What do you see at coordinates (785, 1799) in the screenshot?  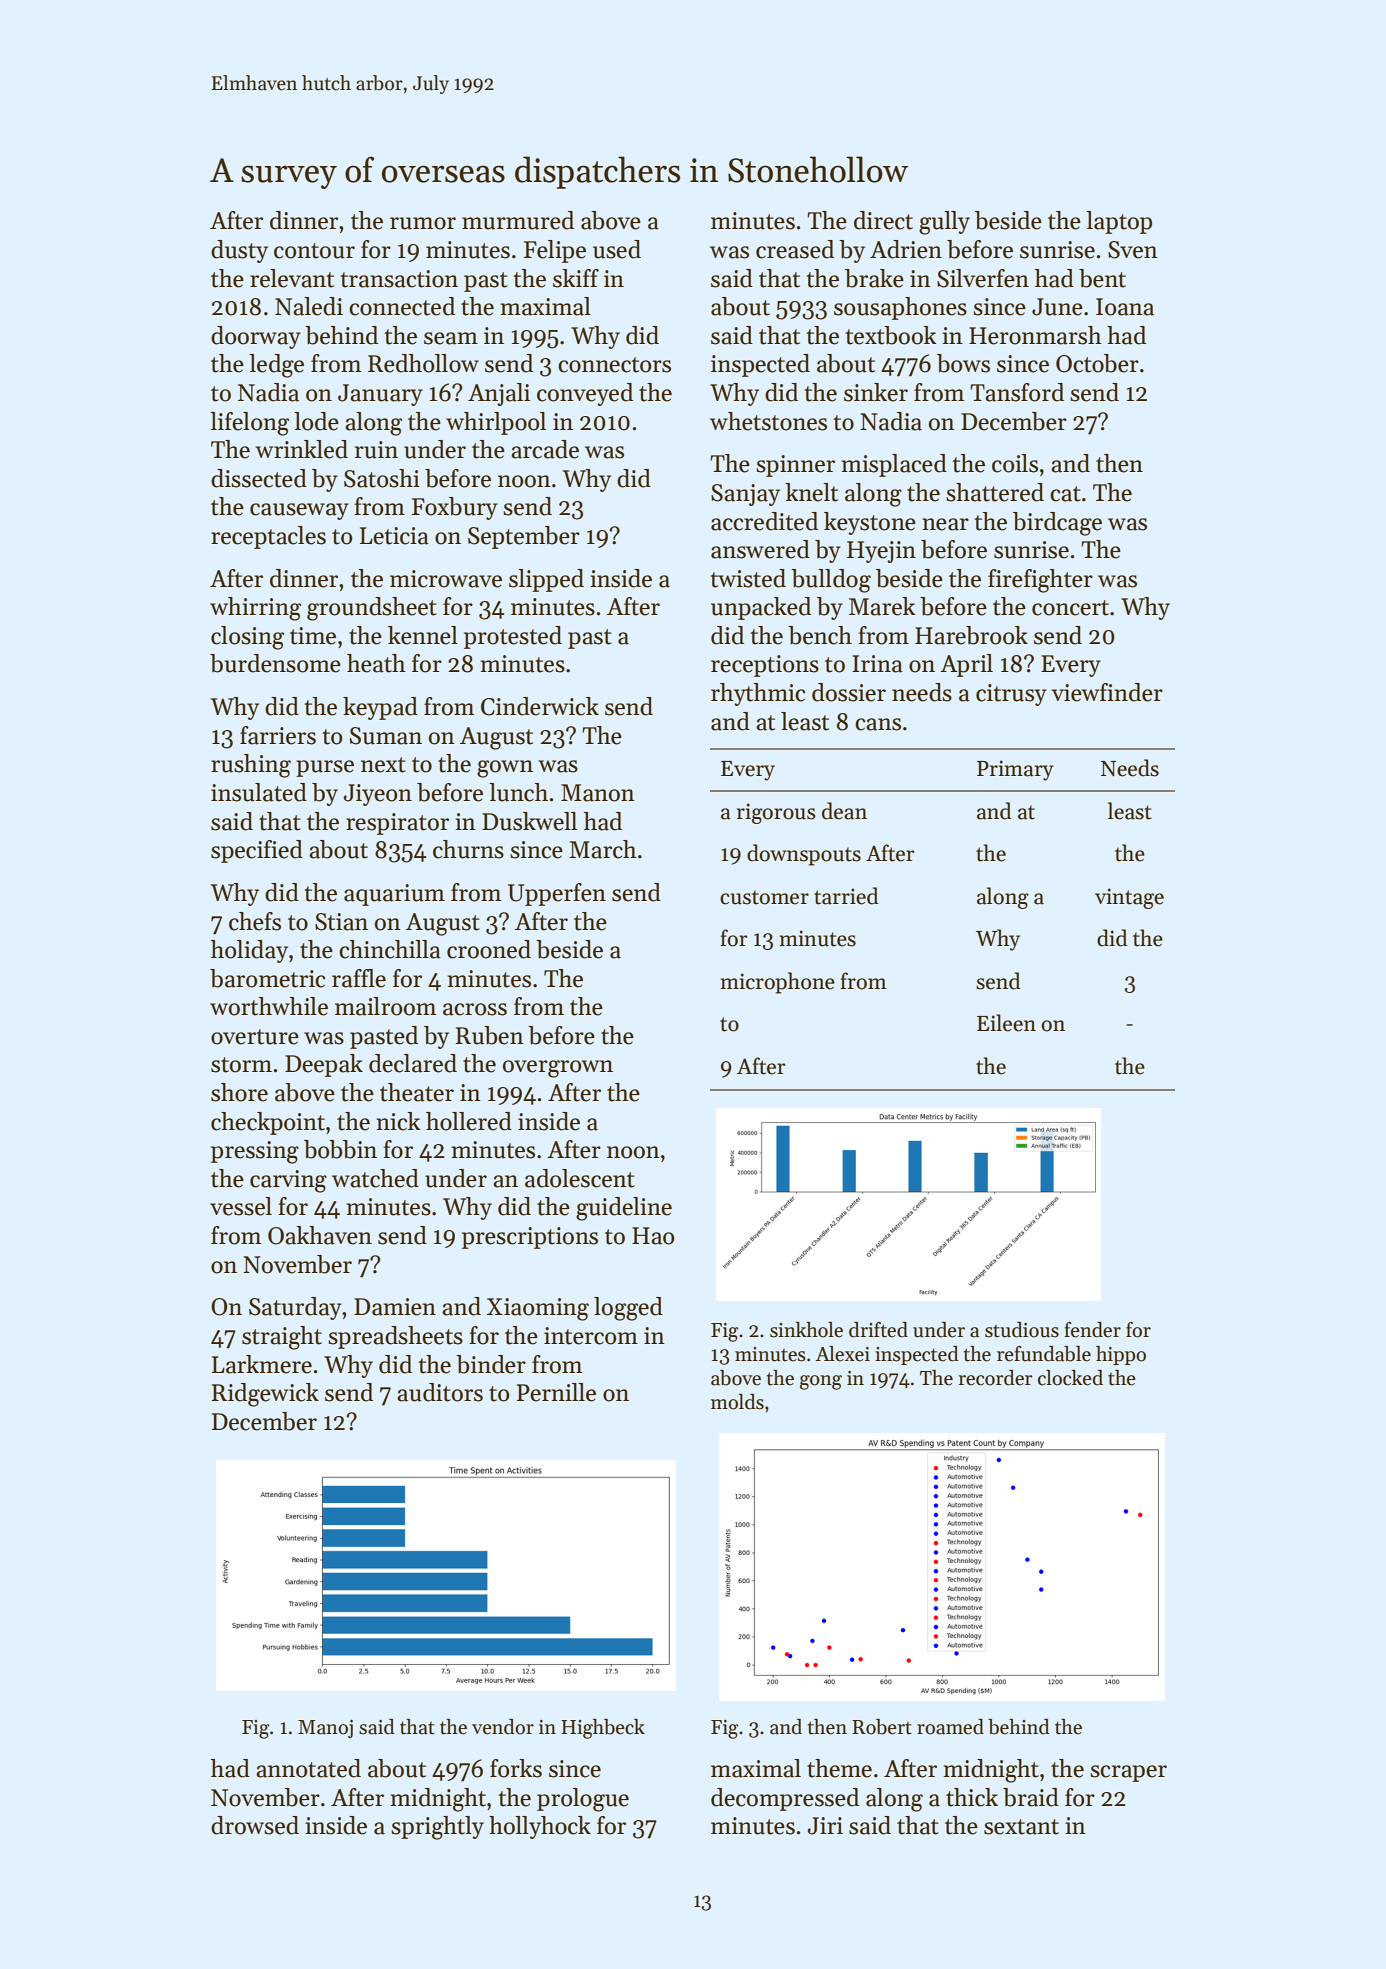 I see `decompressed` at bounding box center [785, 1799].
